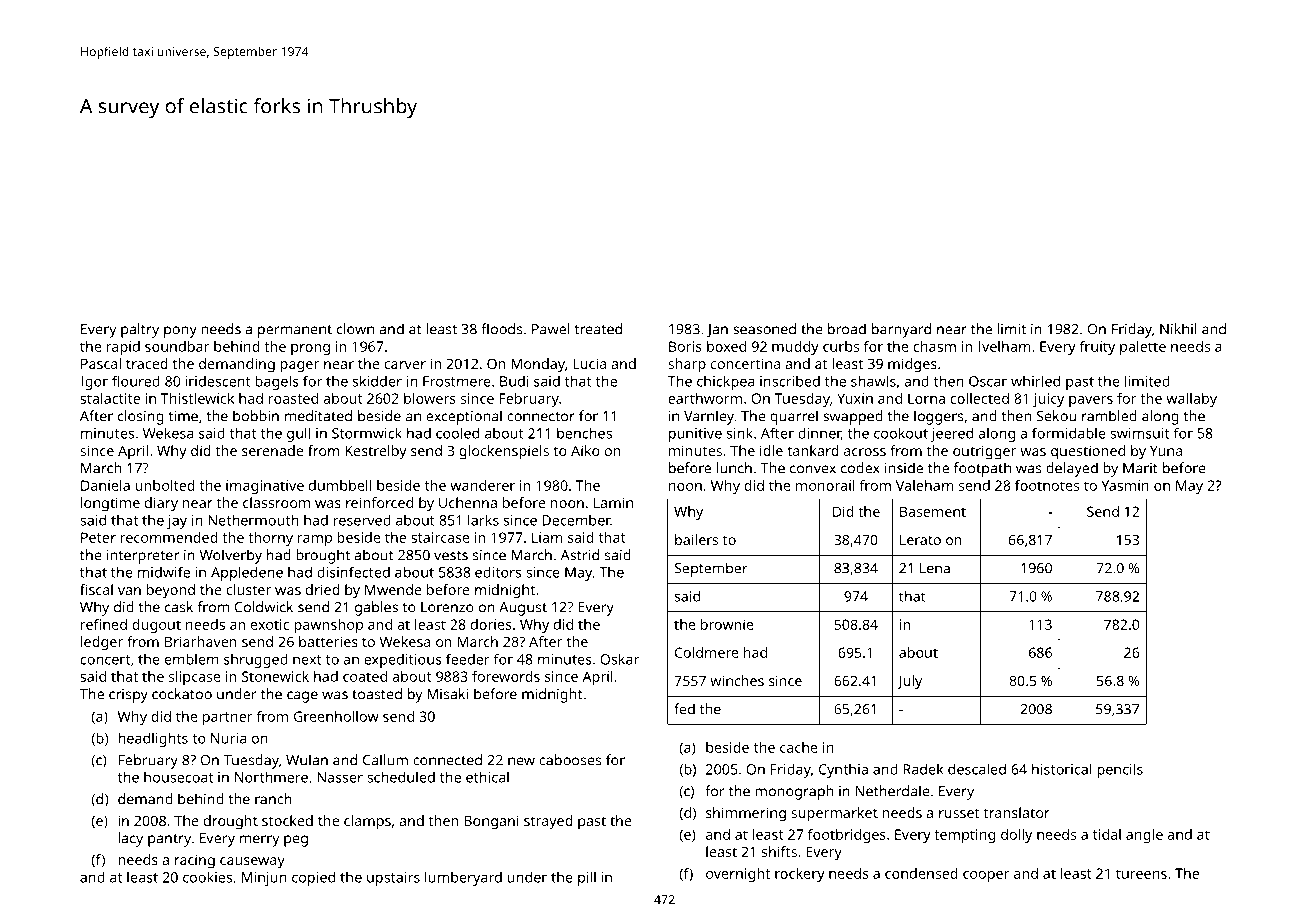  What do you see at coordinates (140, 330) in the image?
I see `paltry` at bounding box center [140, 330].
